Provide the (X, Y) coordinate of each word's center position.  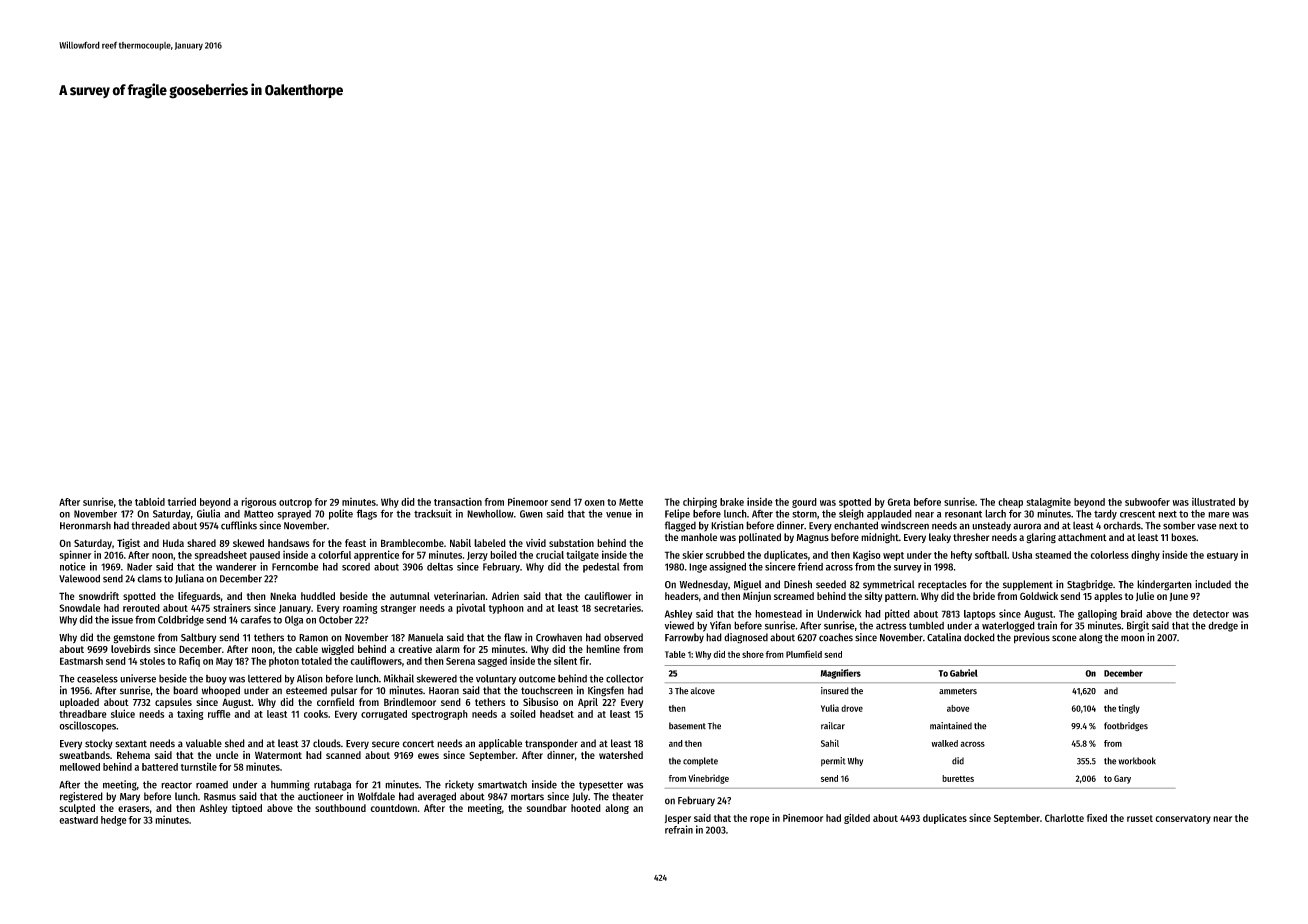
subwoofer (1147, 502)
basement (687, 726)
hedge (114, 821)
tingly (1129, 709)
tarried (182, 501)
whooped (221, 691)
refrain (679, 829)
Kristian (727, 525)
